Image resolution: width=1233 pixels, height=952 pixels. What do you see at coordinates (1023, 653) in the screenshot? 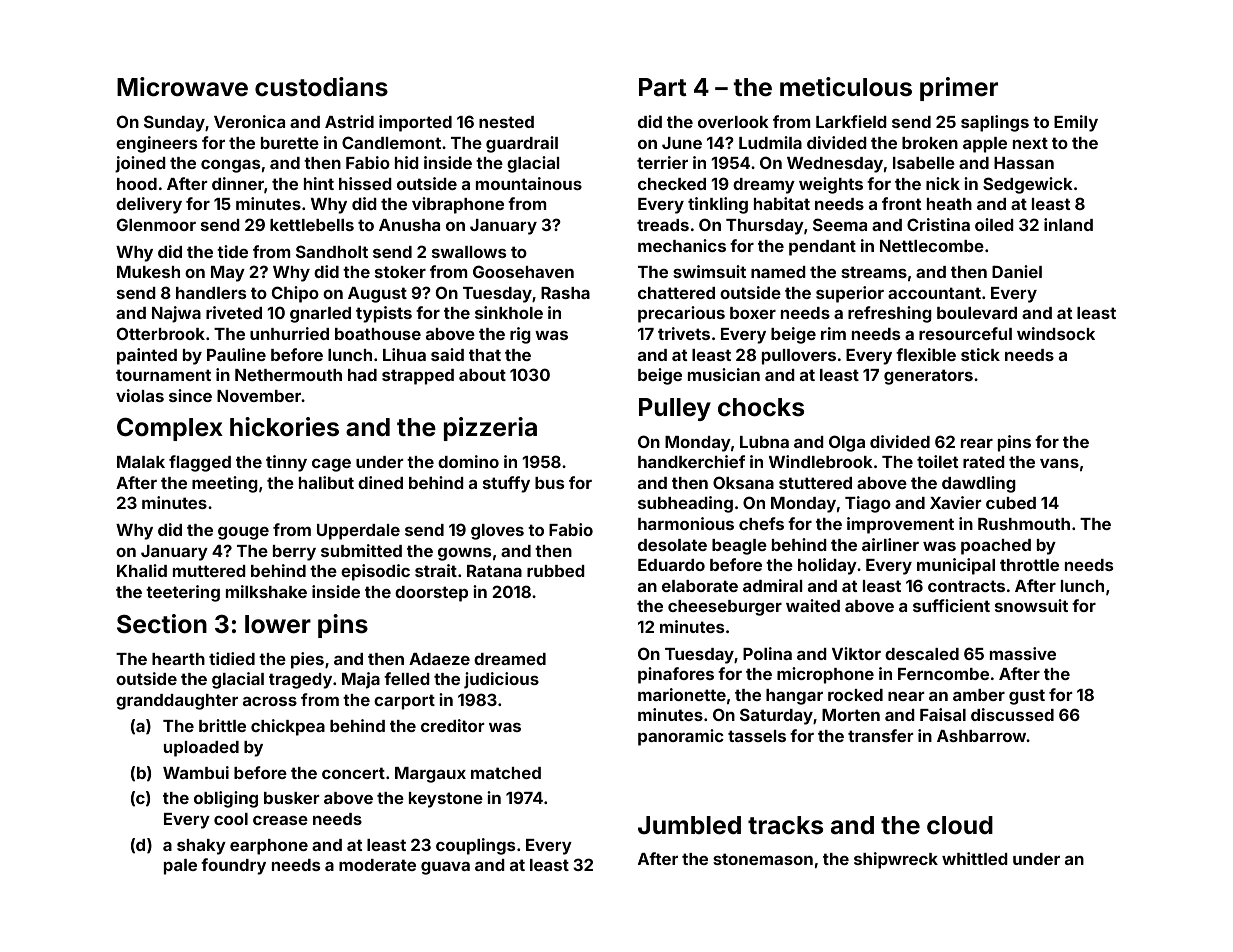
I see `massive` at bounding box center [1023, 653].
